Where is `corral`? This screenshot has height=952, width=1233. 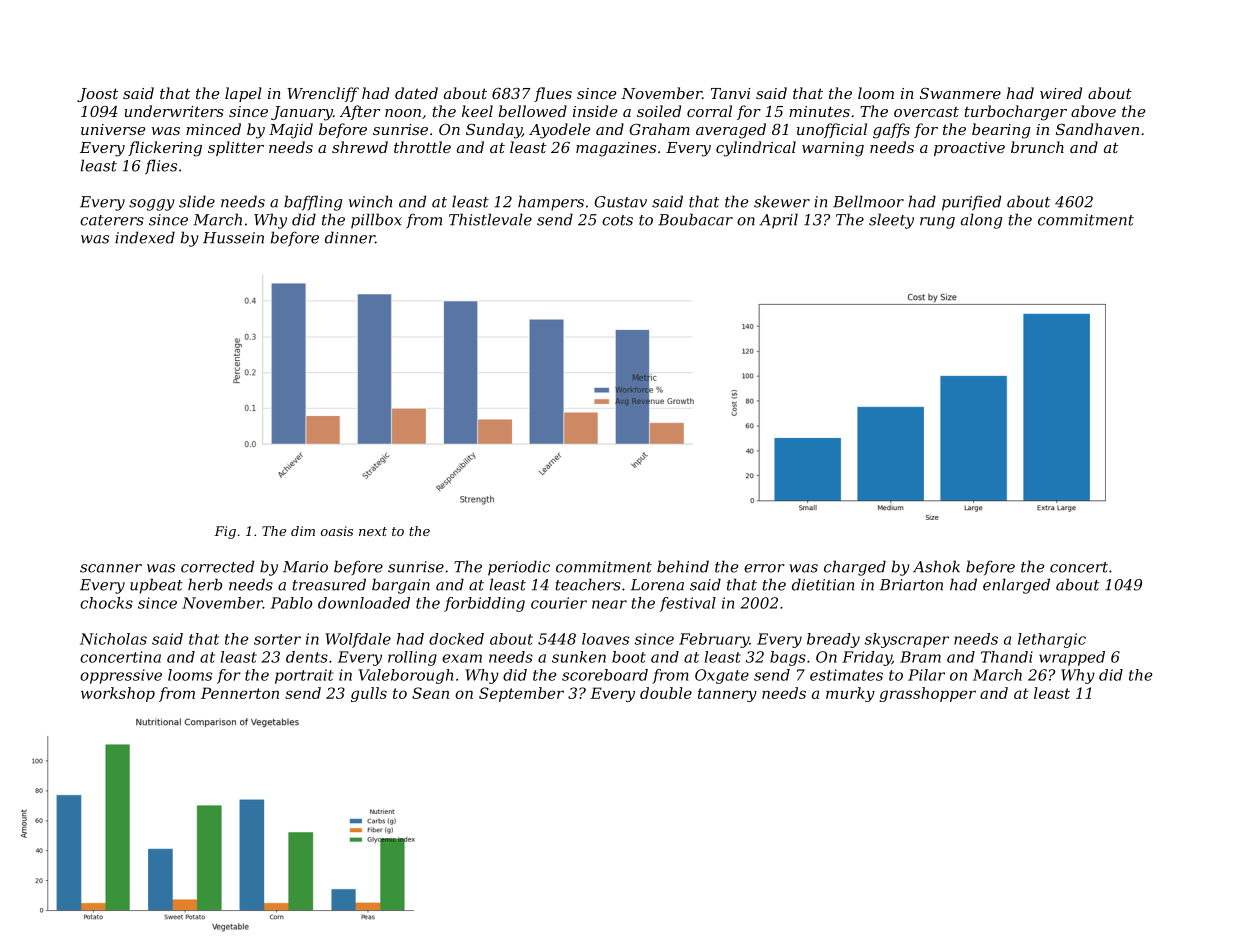 corral is located at coordinates (709, 111).
